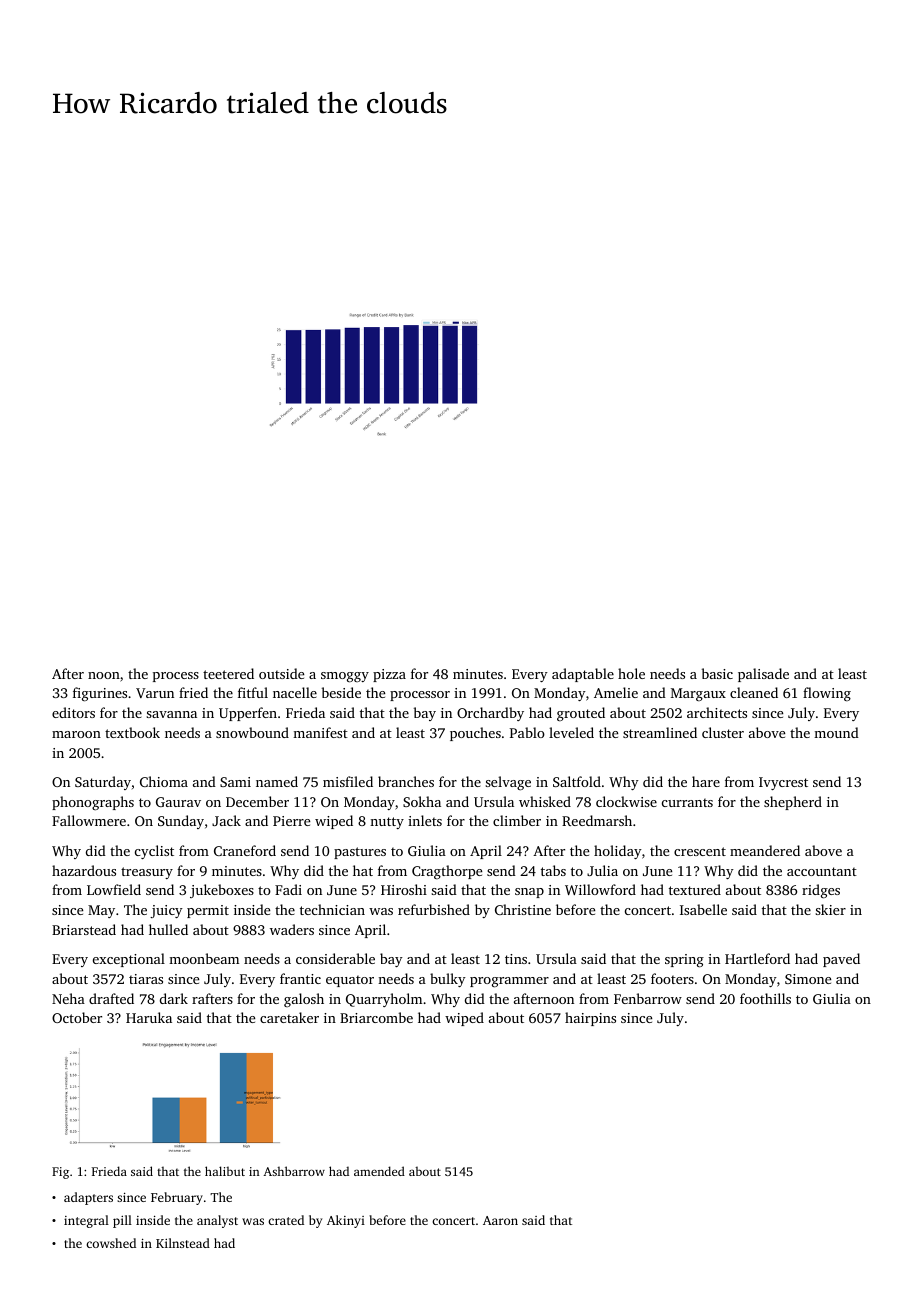 This document has width=924, height=1308. I want to click on foothills, so click(765, 998).
